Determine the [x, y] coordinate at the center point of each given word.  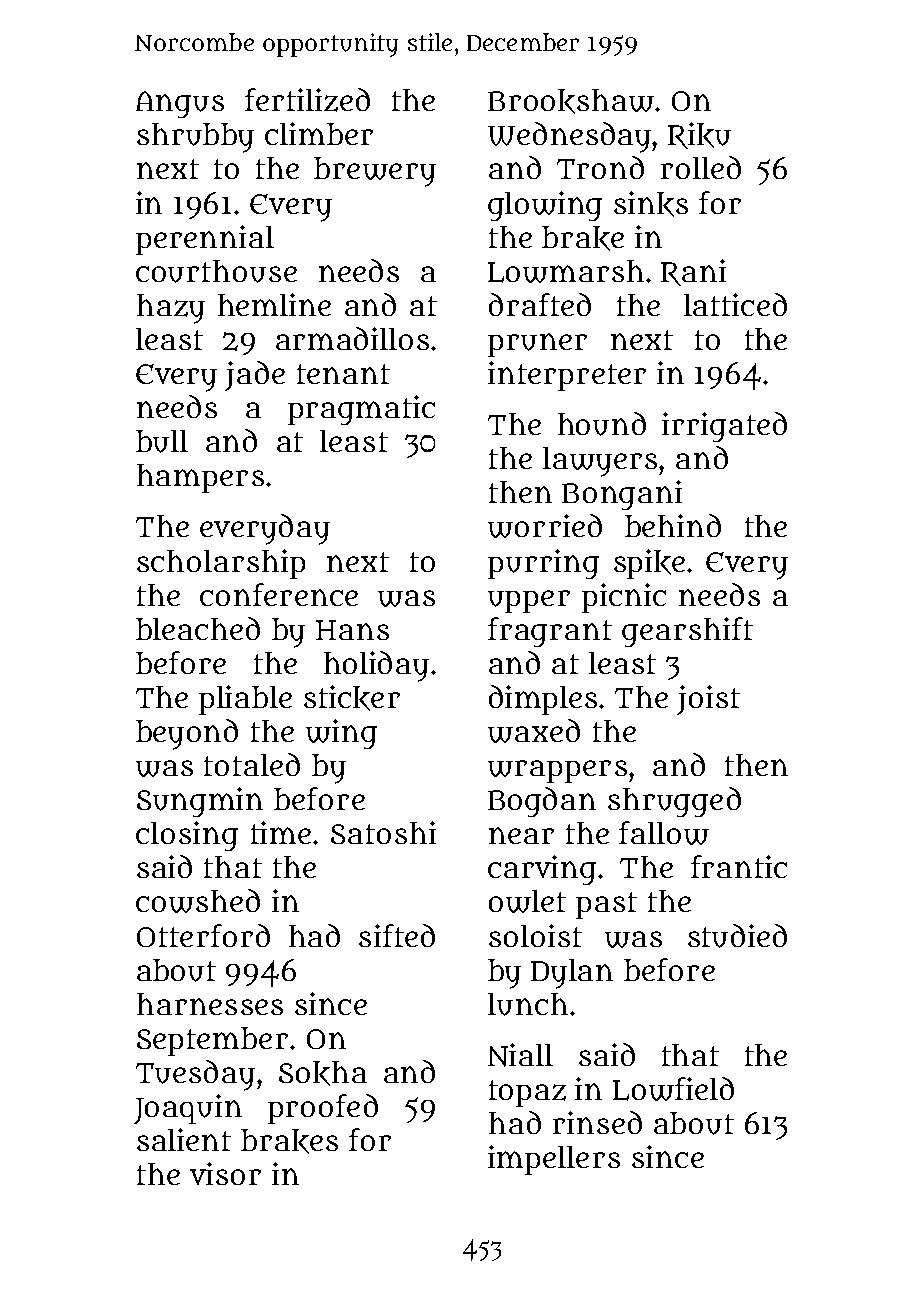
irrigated [724, 427]
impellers [554, 1160]
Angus [180, 104]
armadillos [352, 338]
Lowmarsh [566, 271]
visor [225, 1173]
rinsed [597, 1122]
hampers [200, 478]
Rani [693, 272]
